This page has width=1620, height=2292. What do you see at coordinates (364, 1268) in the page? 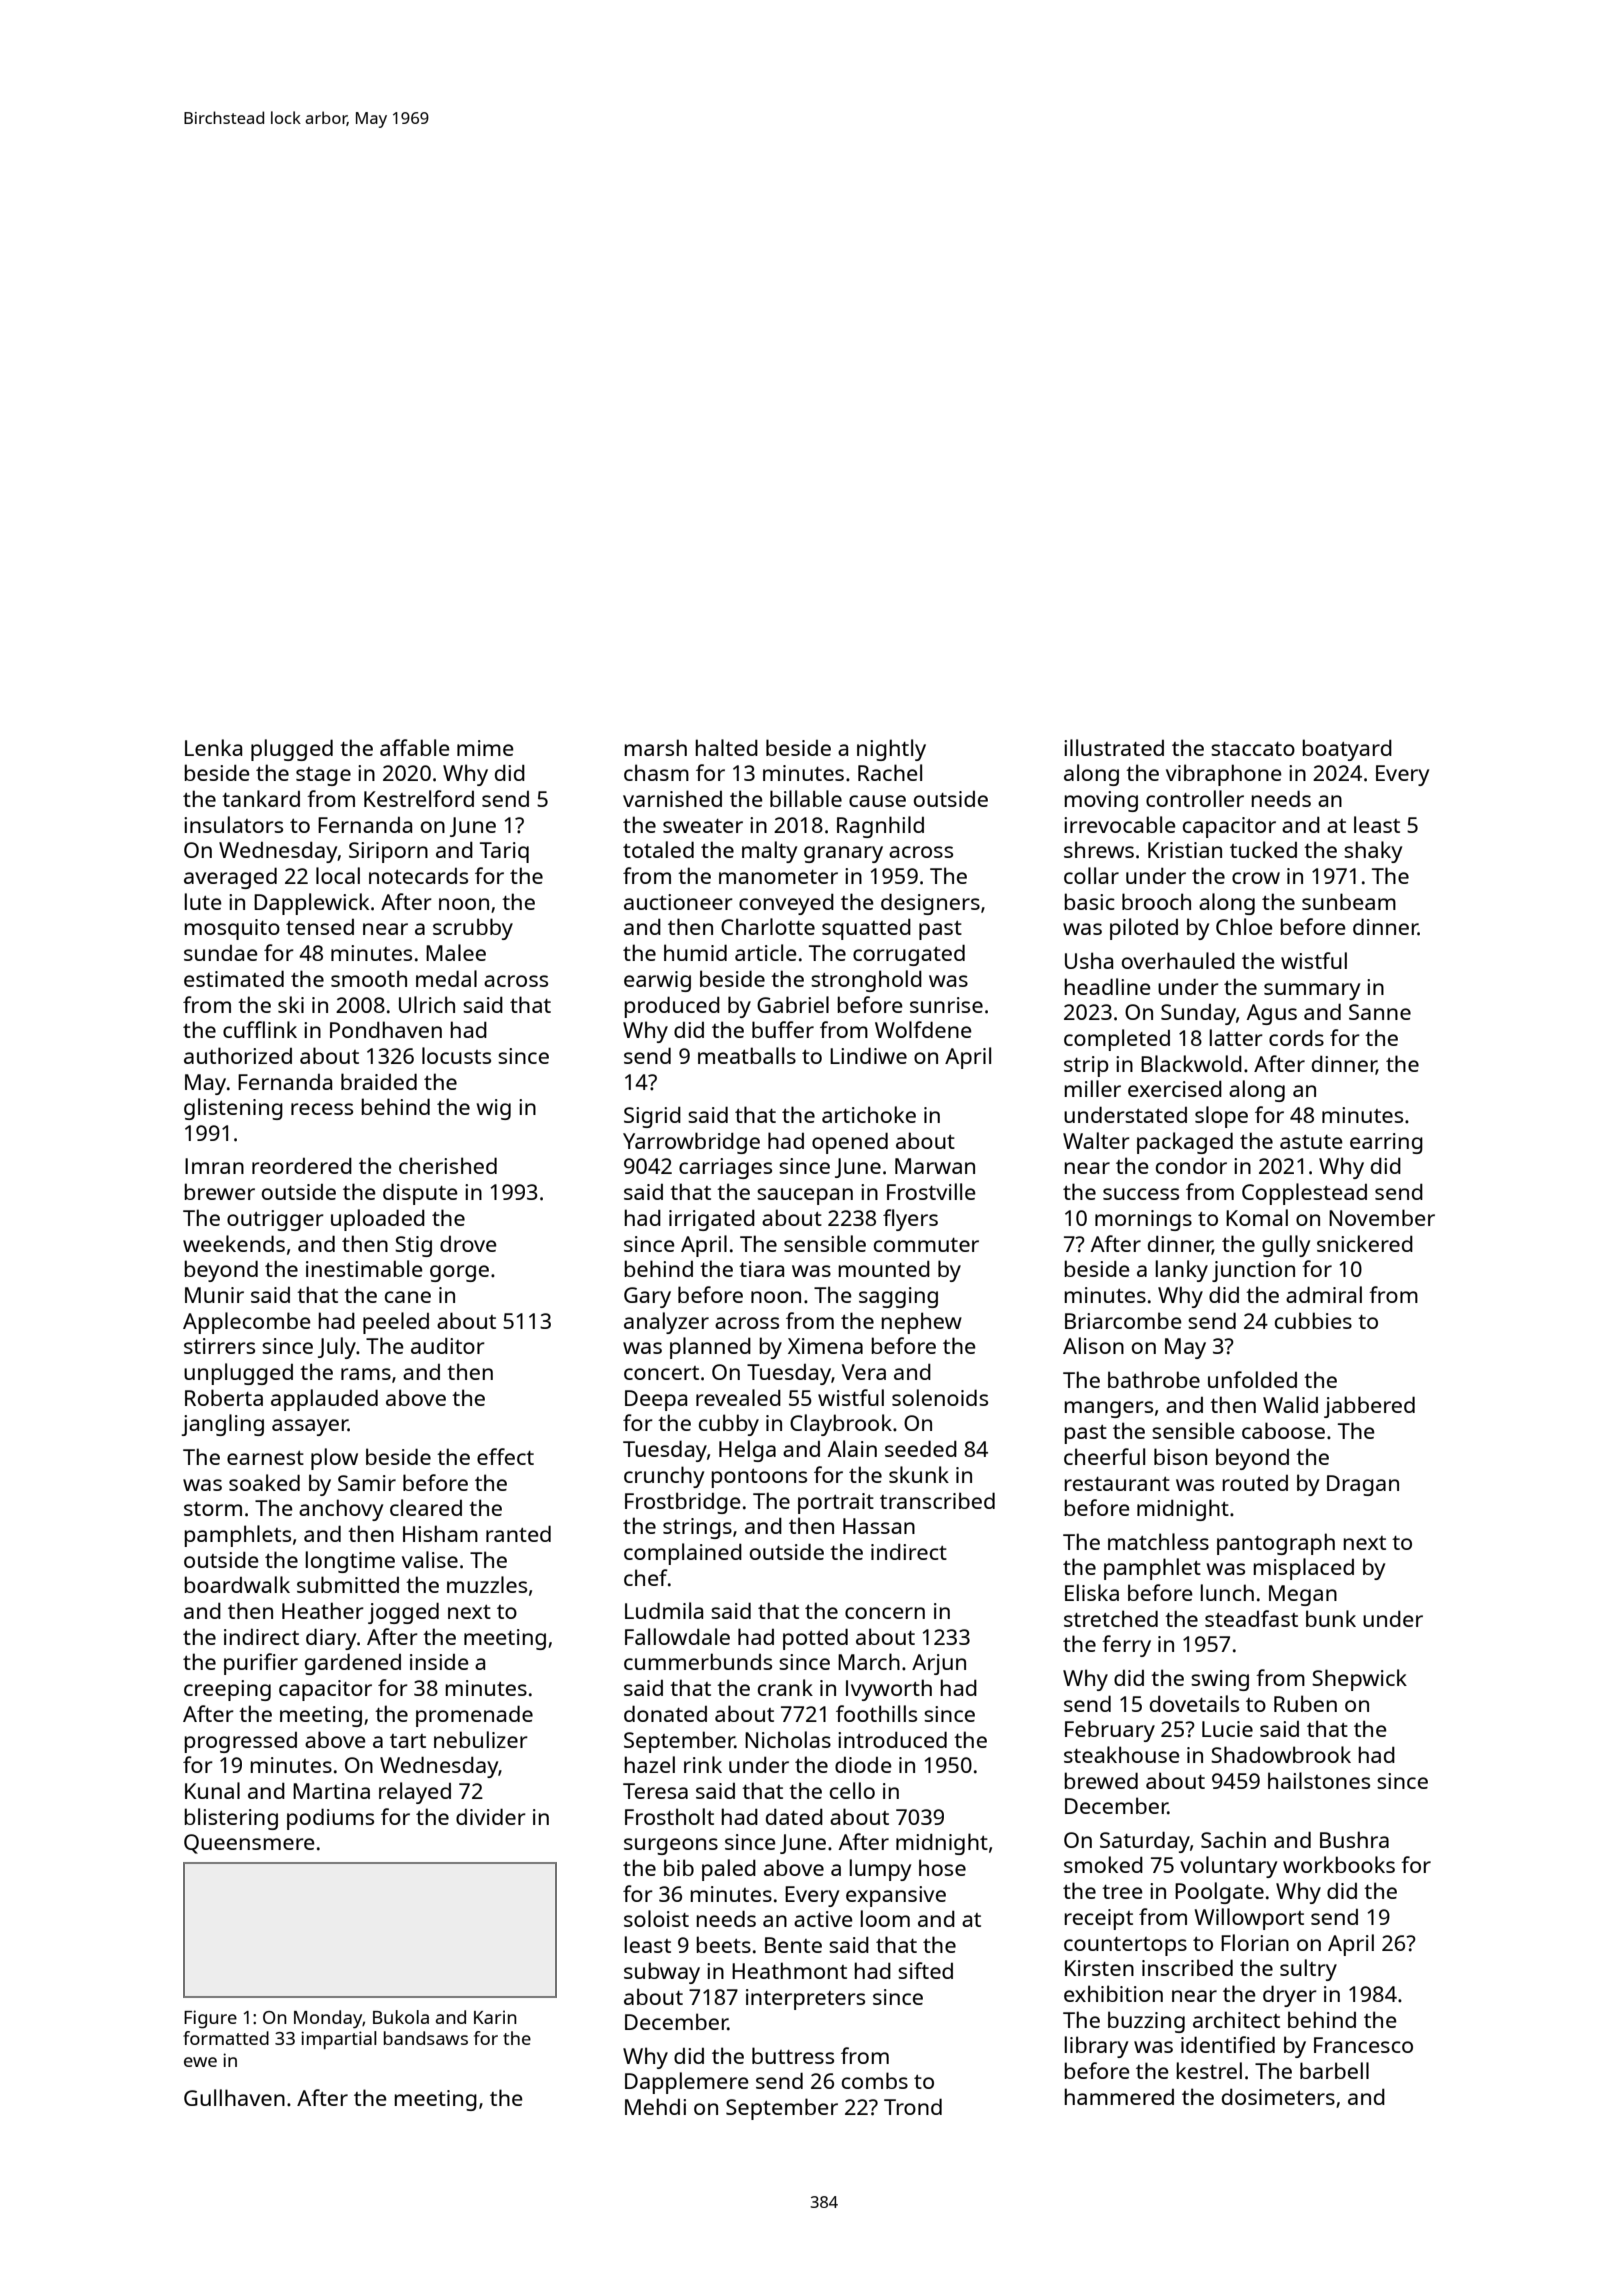
I see `inestimable` at bounding box center [364, 1268].
